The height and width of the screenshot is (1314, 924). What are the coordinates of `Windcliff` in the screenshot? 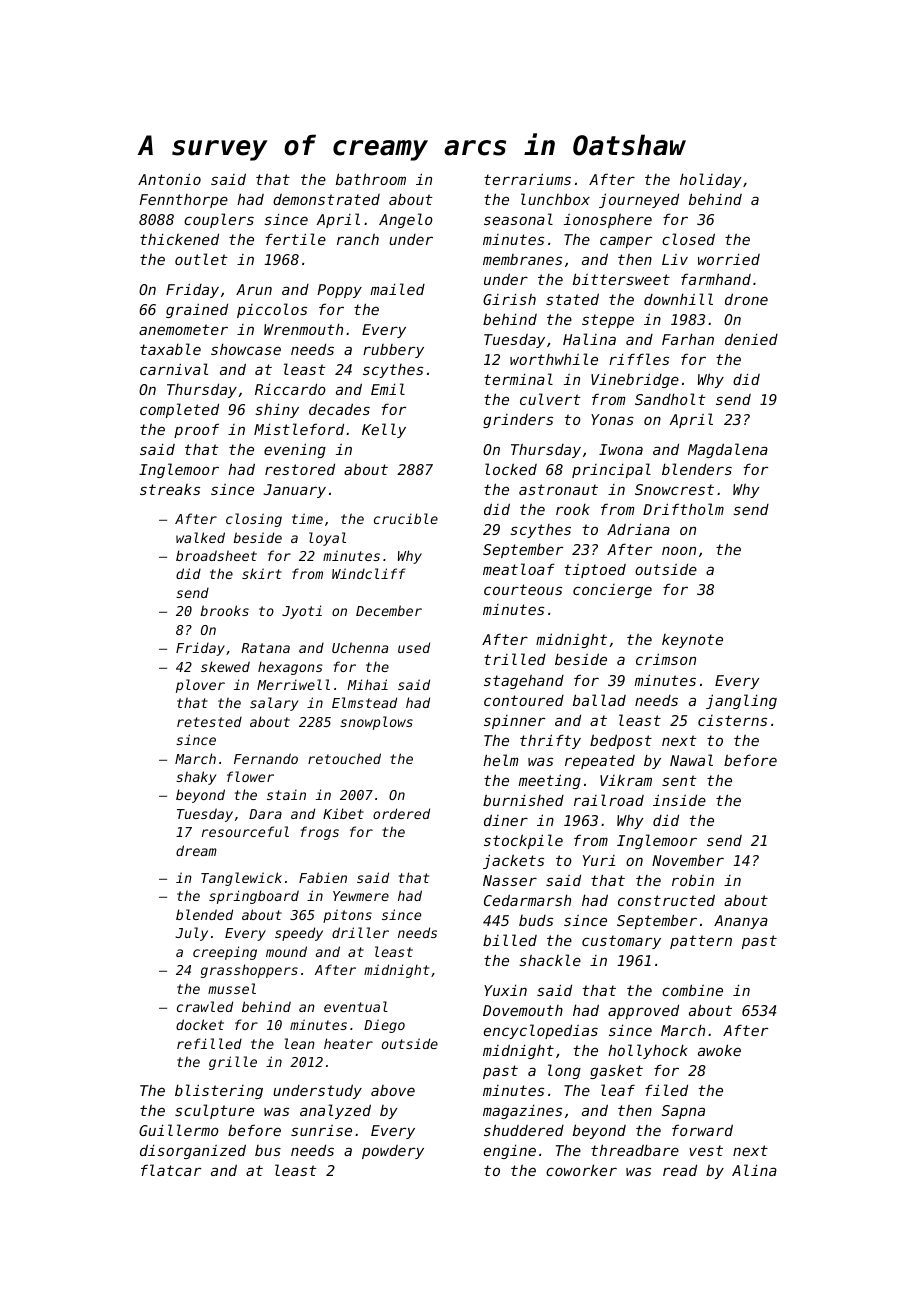 It's located at (369, 573).
